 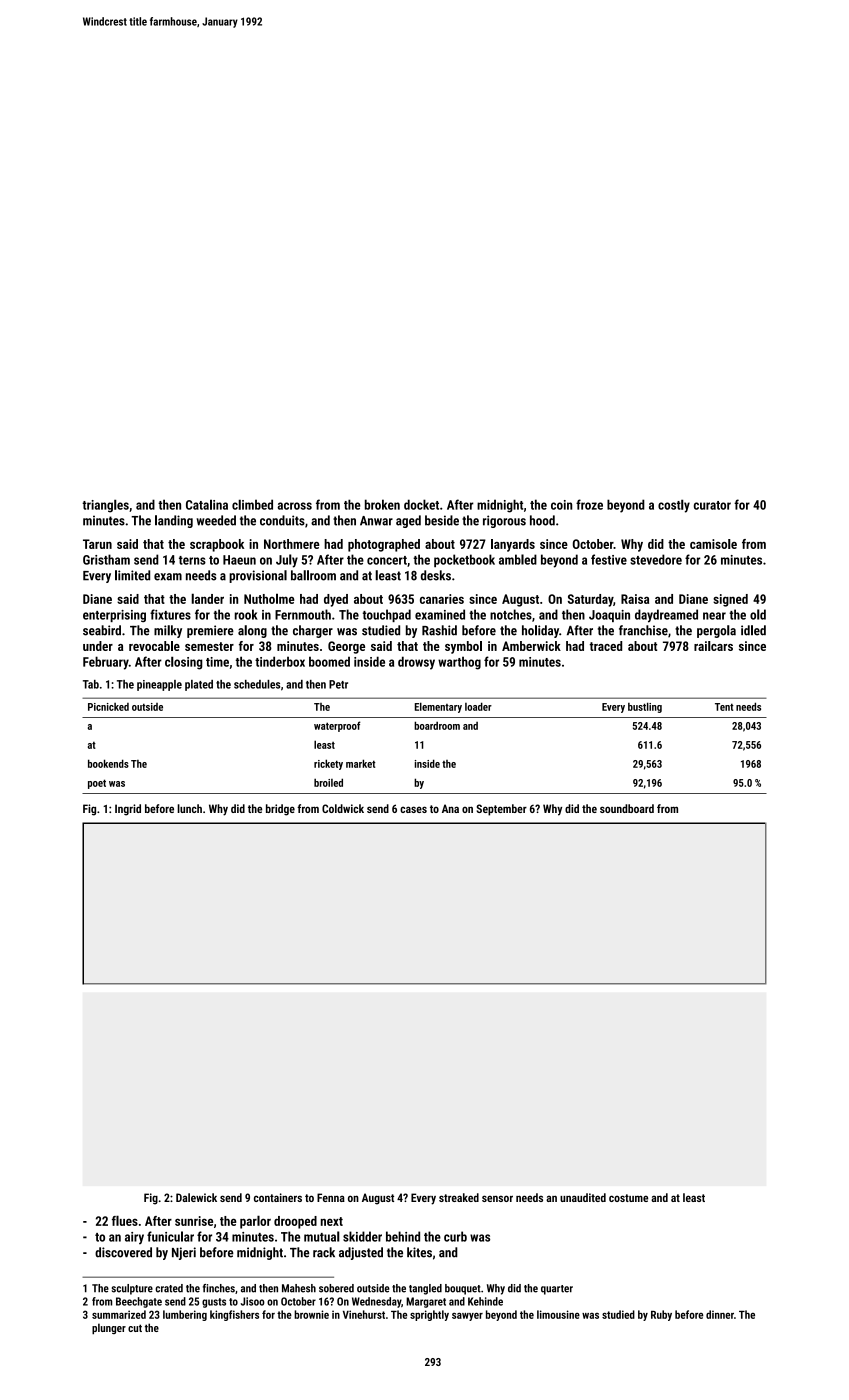 I want to click on flues, so click(x=125, y=1220).
